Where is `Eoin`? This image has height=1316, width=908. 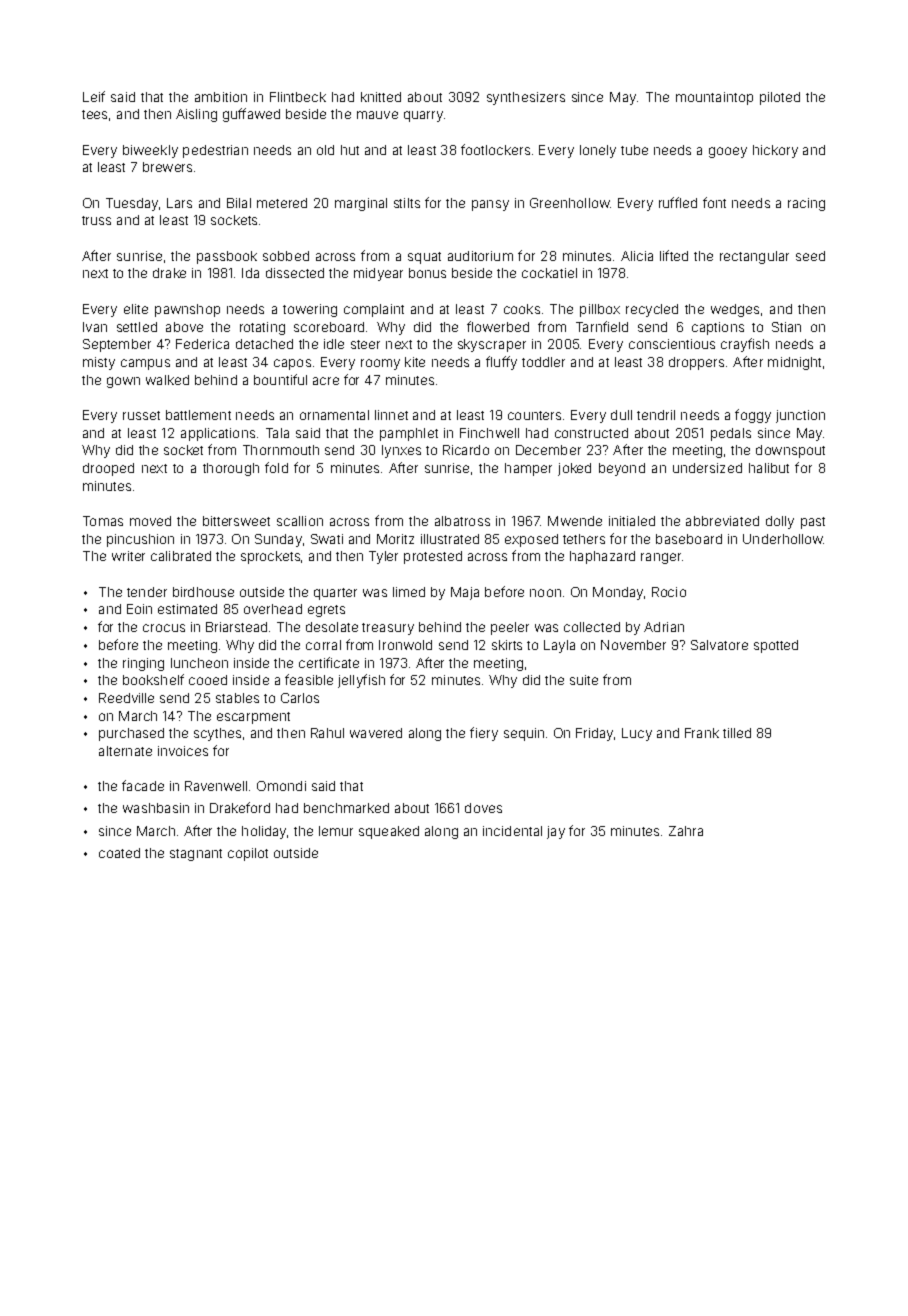
Eoin is located at coordinates (139, 609).
